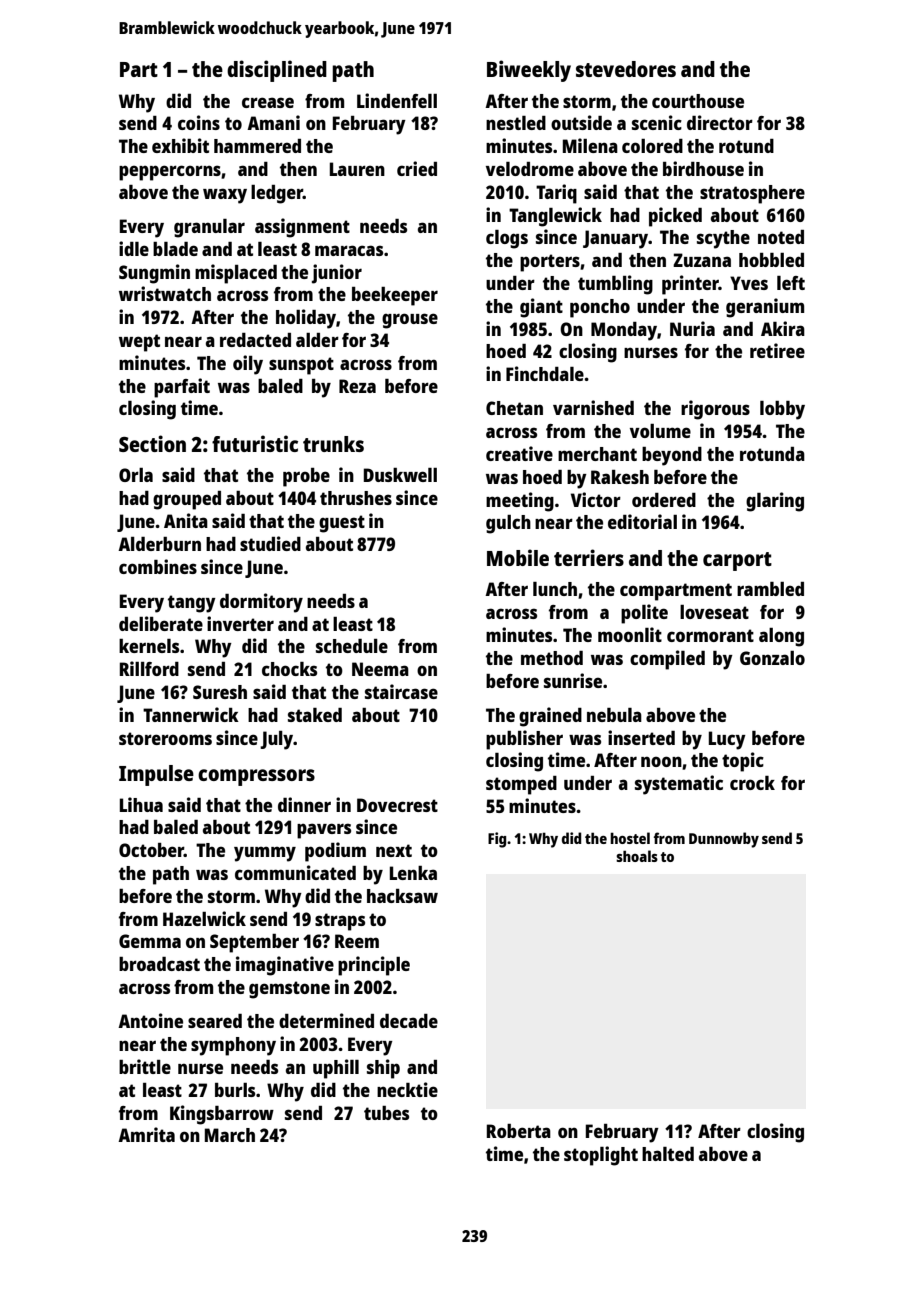 The width and height of the page is (924, 1314). Describe the element at coordinates (752, 783) in the page. I see `crock` at that location.
